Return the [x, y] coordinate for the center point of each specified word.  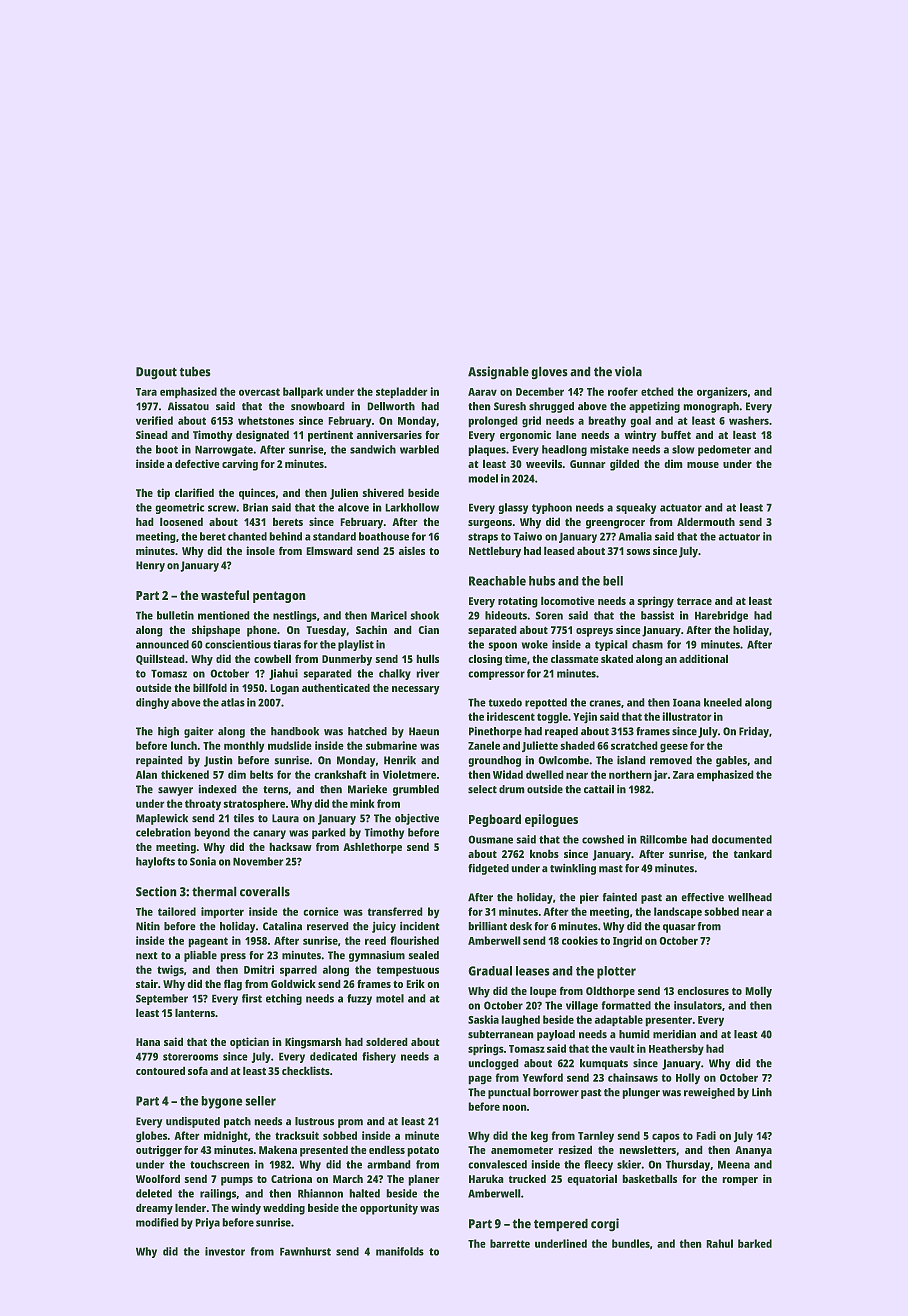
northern [630, 774]
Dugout [156, 373]
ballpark [303, 392]
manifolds [400, 1251]
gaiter [198, 732]
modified [157, 1222]
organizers [722, 392]
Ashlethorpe [372, 848]
